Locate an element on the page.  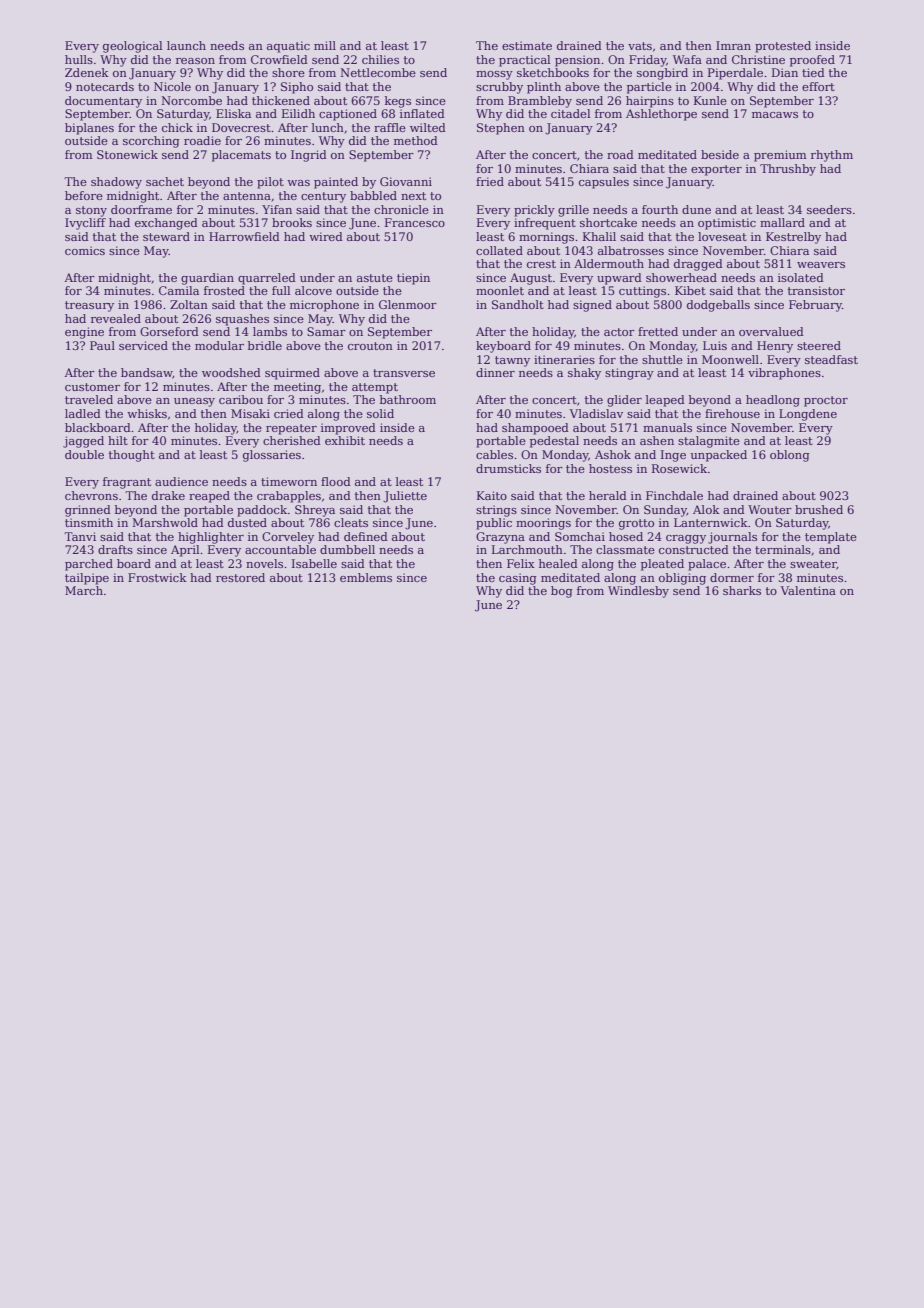
treasury is located at coordinates (89, 306).
